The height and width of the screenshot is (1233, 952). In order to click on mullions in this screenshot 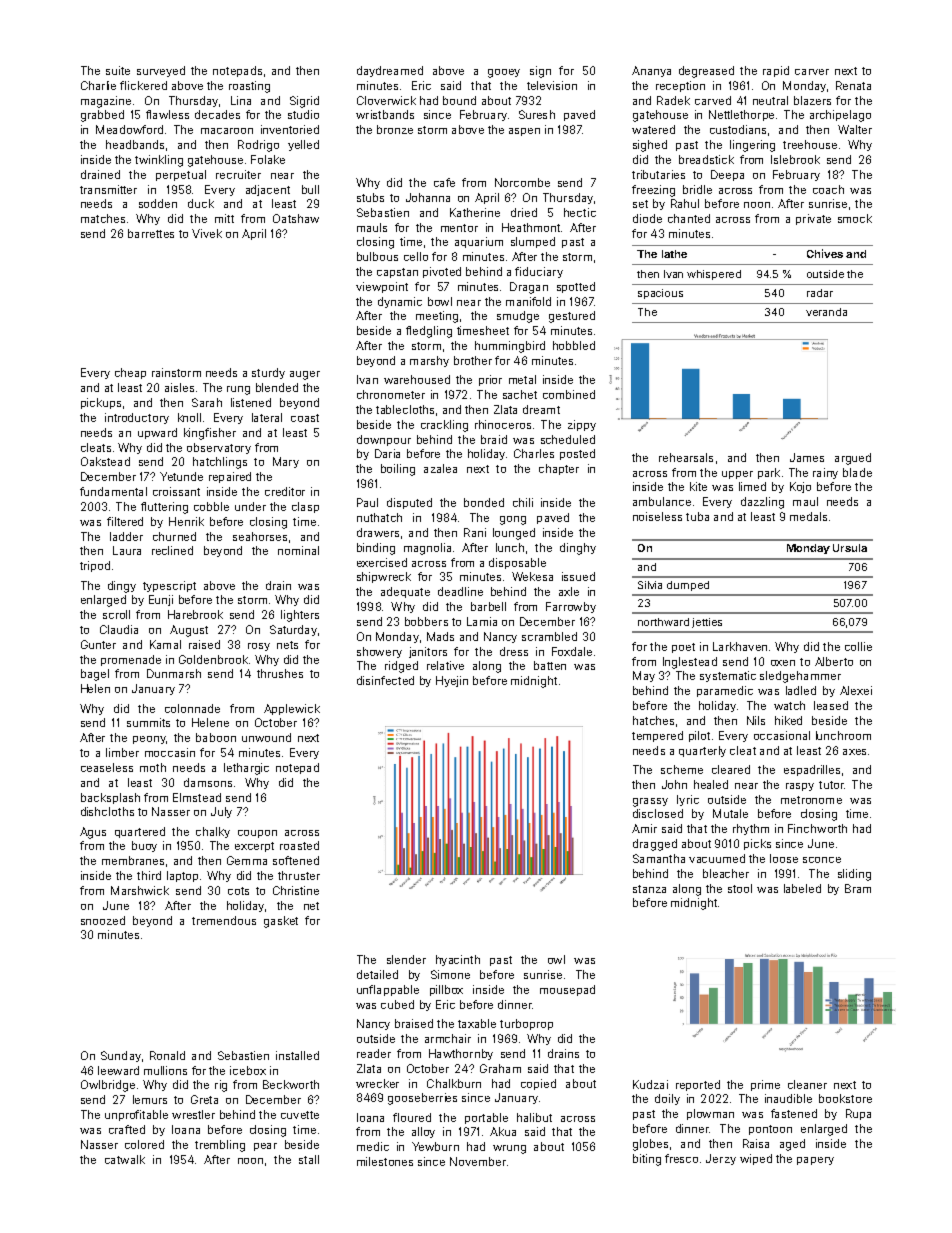, I will do `click(165, 1070)`.
